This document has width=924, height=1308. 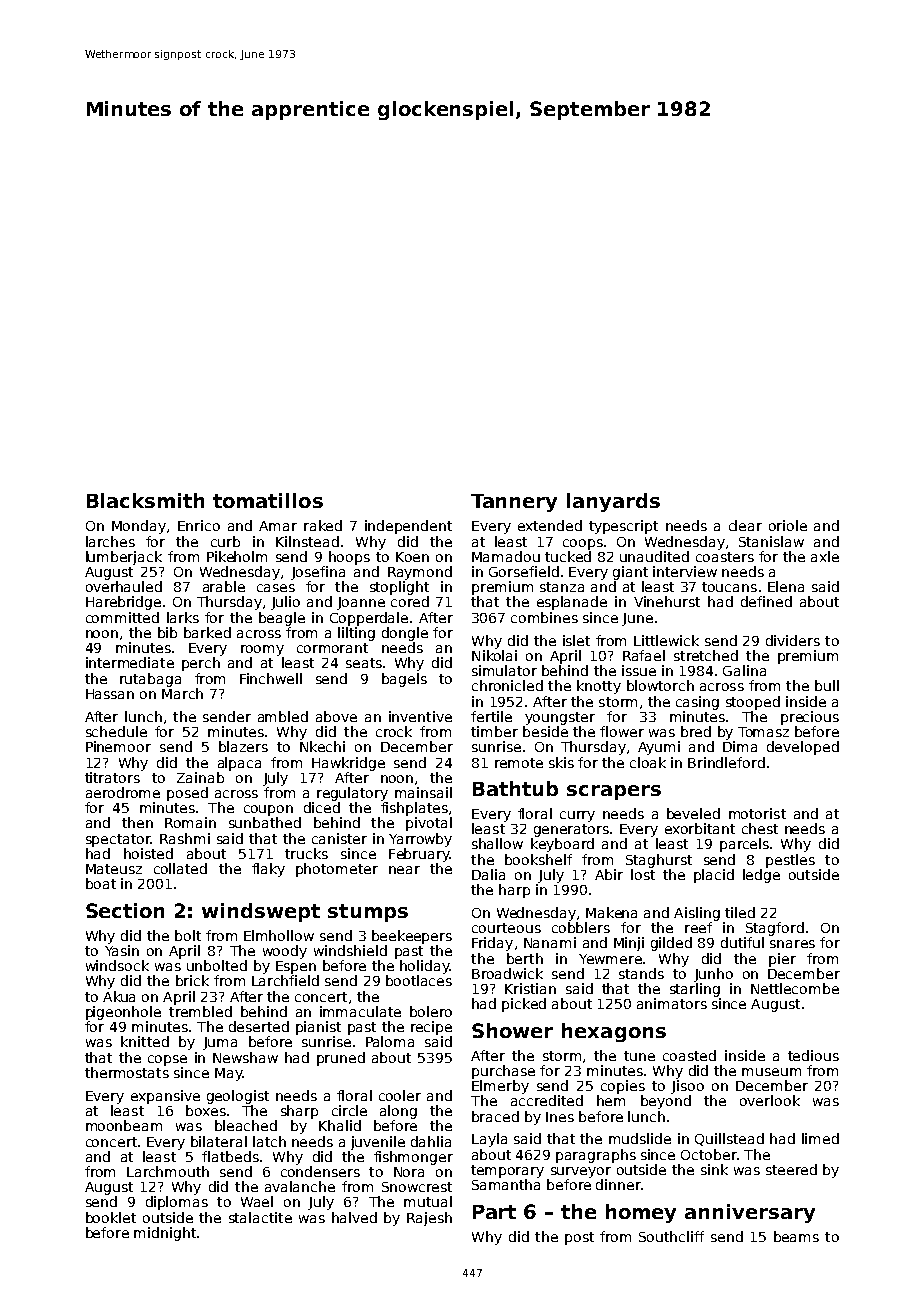 What do you see at coordinates (613, 502) in the document?
I see `lanyards` at bounding box center [613, 502].
